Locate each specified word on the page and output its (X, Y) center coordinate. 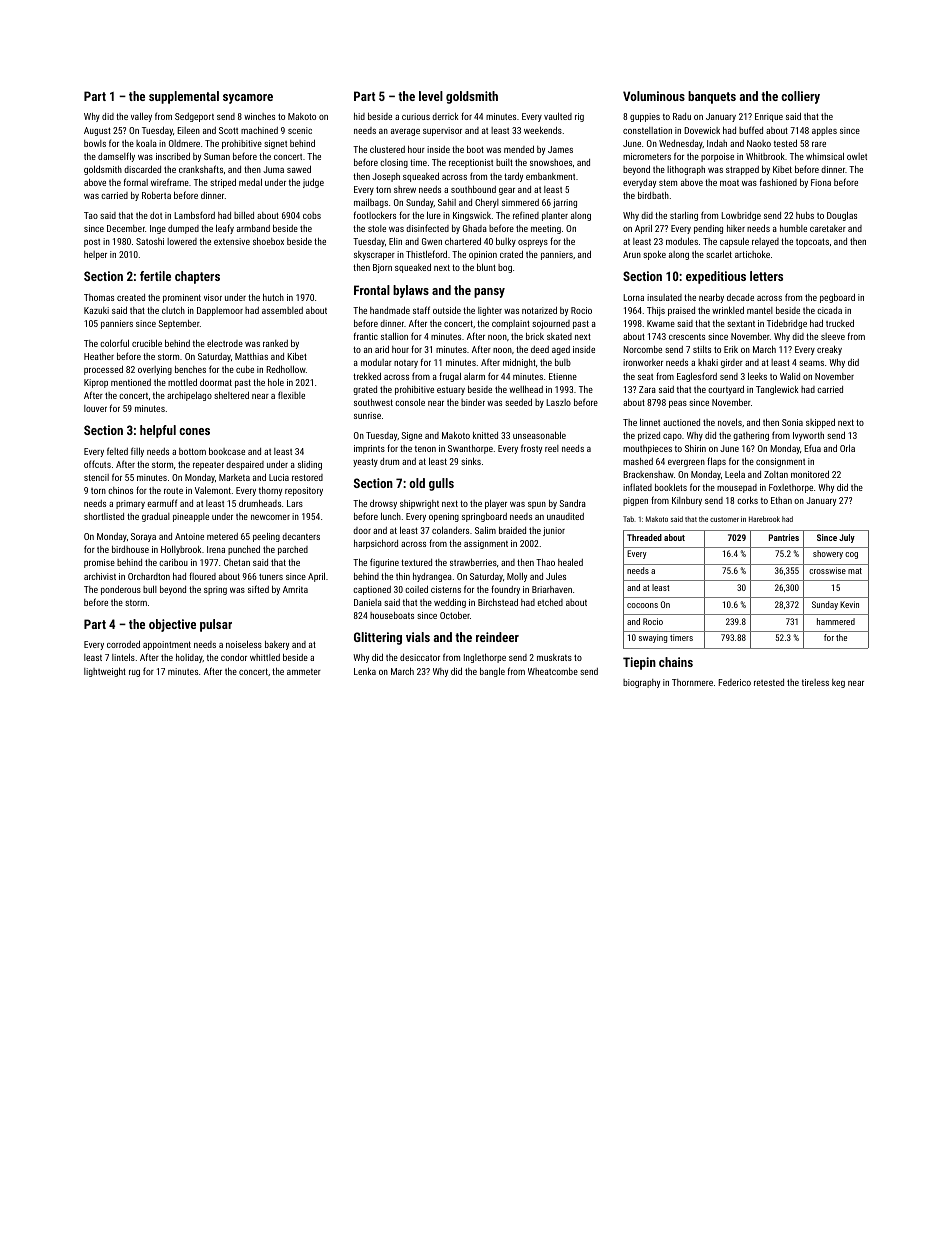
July (847, 538)
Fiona (821, 182)
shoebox (268, 241)
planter (555, 216)
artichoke (752, 254)
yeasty (365, 462)
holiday (189, 658)
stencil (96, 477)
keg (838, 683)
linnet (650, 422)
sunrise (367, 415)
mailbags (371, 203)
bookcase (227, 451)
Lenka (365, 671)
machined (259, 130)
